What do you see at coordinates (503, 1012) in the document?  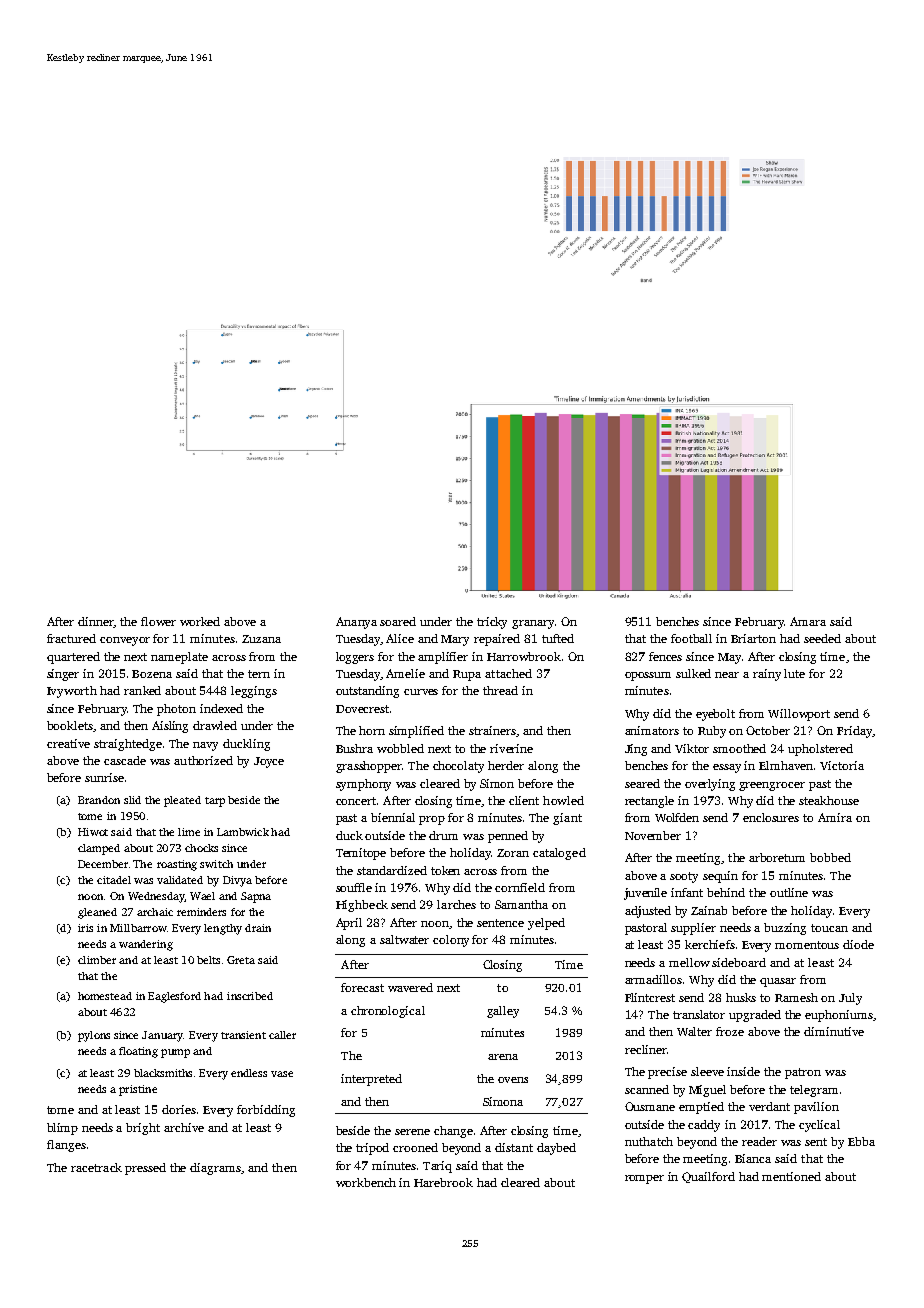 I see `galley` at bounding box center [503, 1012].
